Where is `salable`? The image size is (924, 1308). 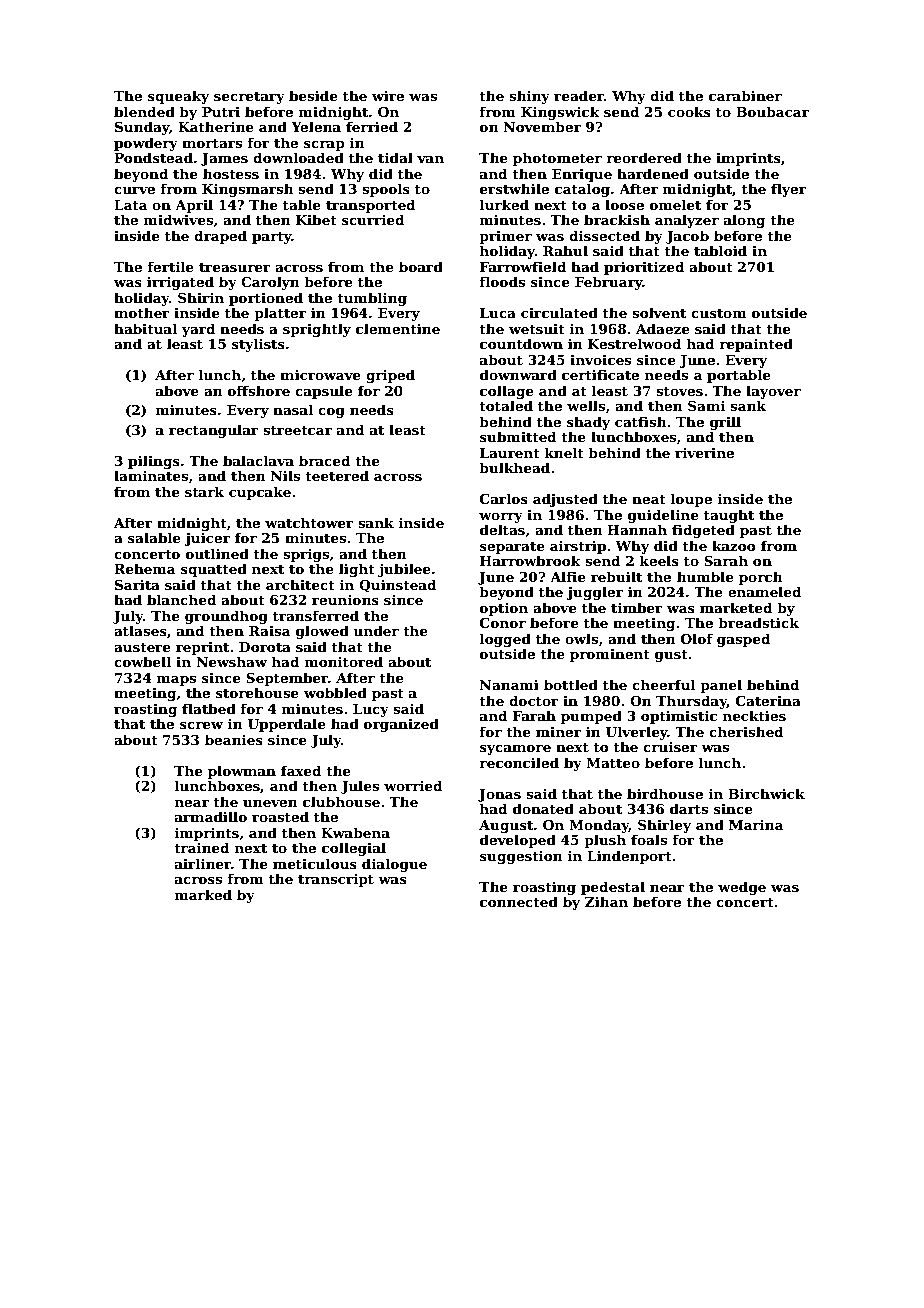
salable is located at coordinates (154, 537).
